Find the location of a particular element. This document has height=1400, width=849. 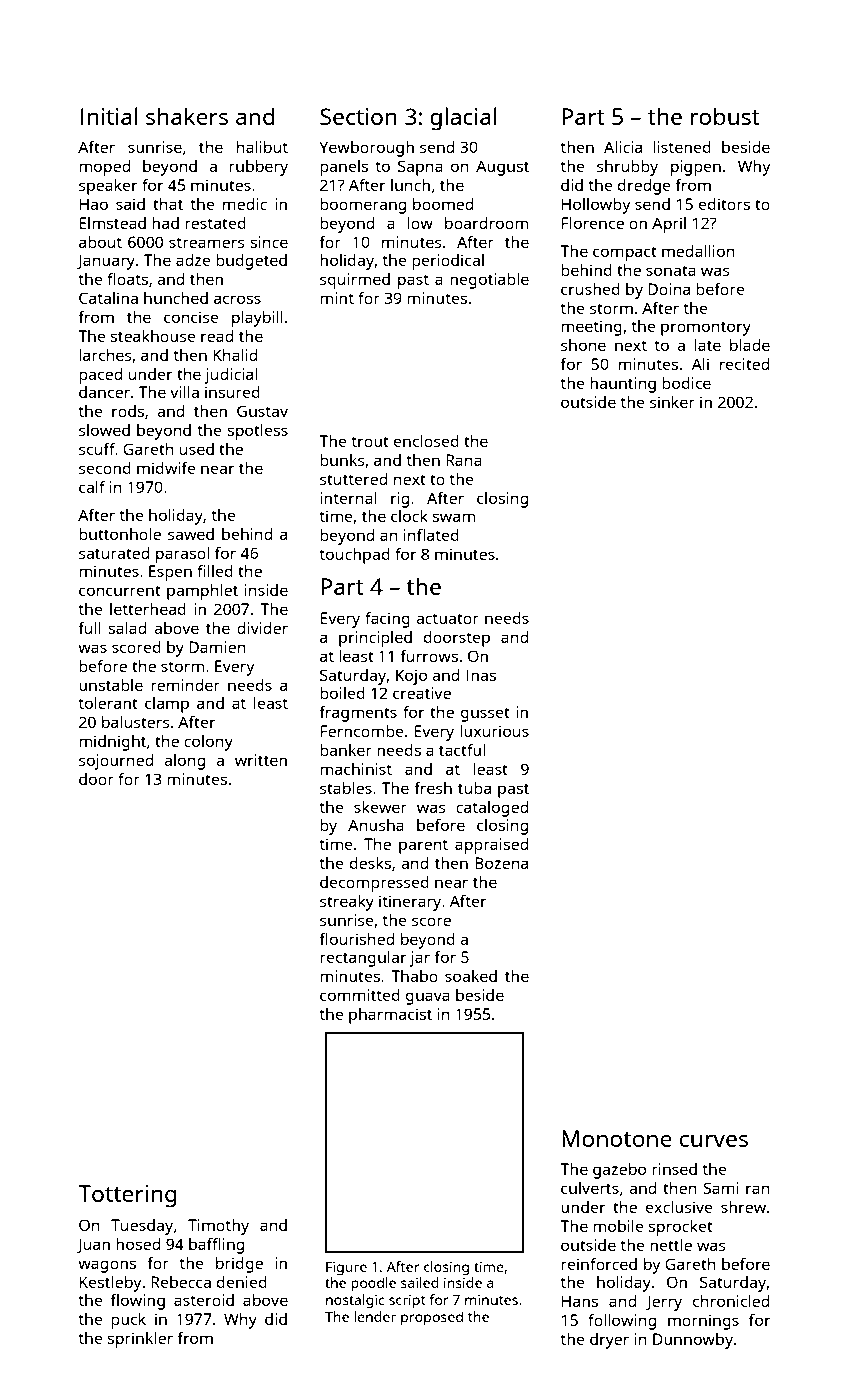

shakers is located at coordinates (187, 116).
